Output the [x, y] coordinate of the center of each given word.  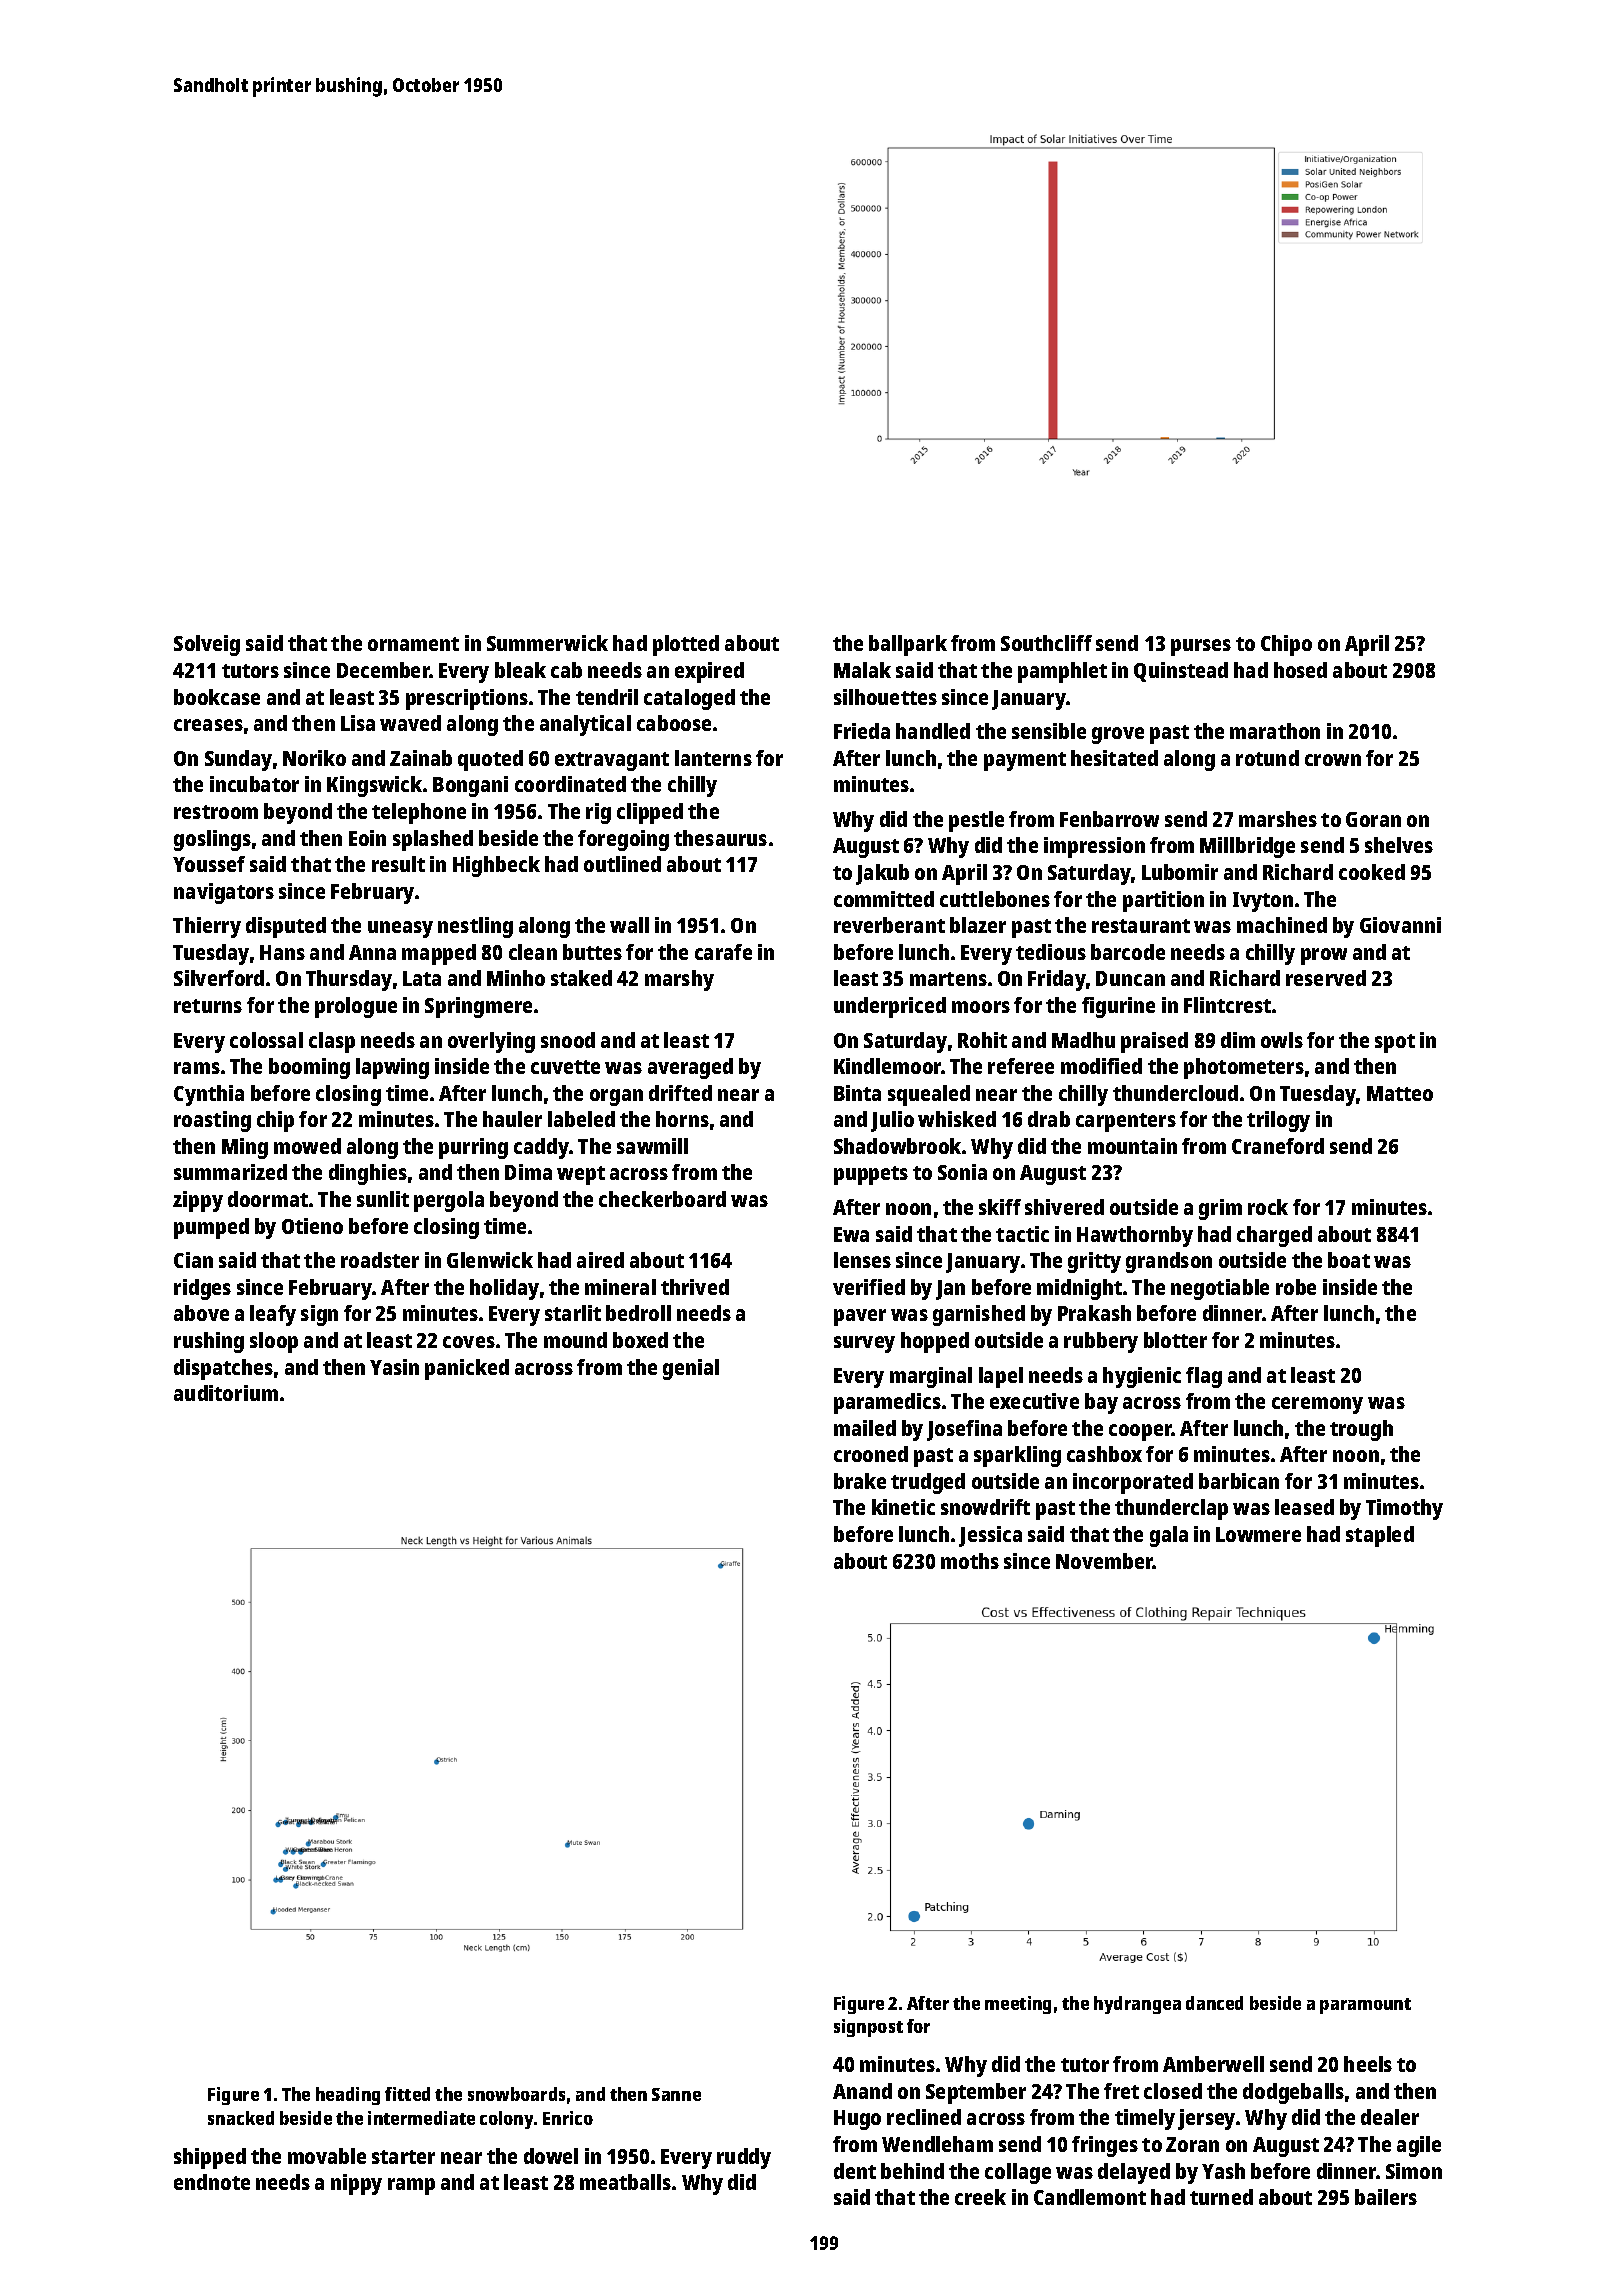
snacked [241, 2118]
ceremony [1317, 1405]
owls [1282, 1040]
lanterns [713, 758]
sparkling [1017, 1456]
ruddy [744, 2158]
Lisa [358, 723]
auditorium [226, 1393]
